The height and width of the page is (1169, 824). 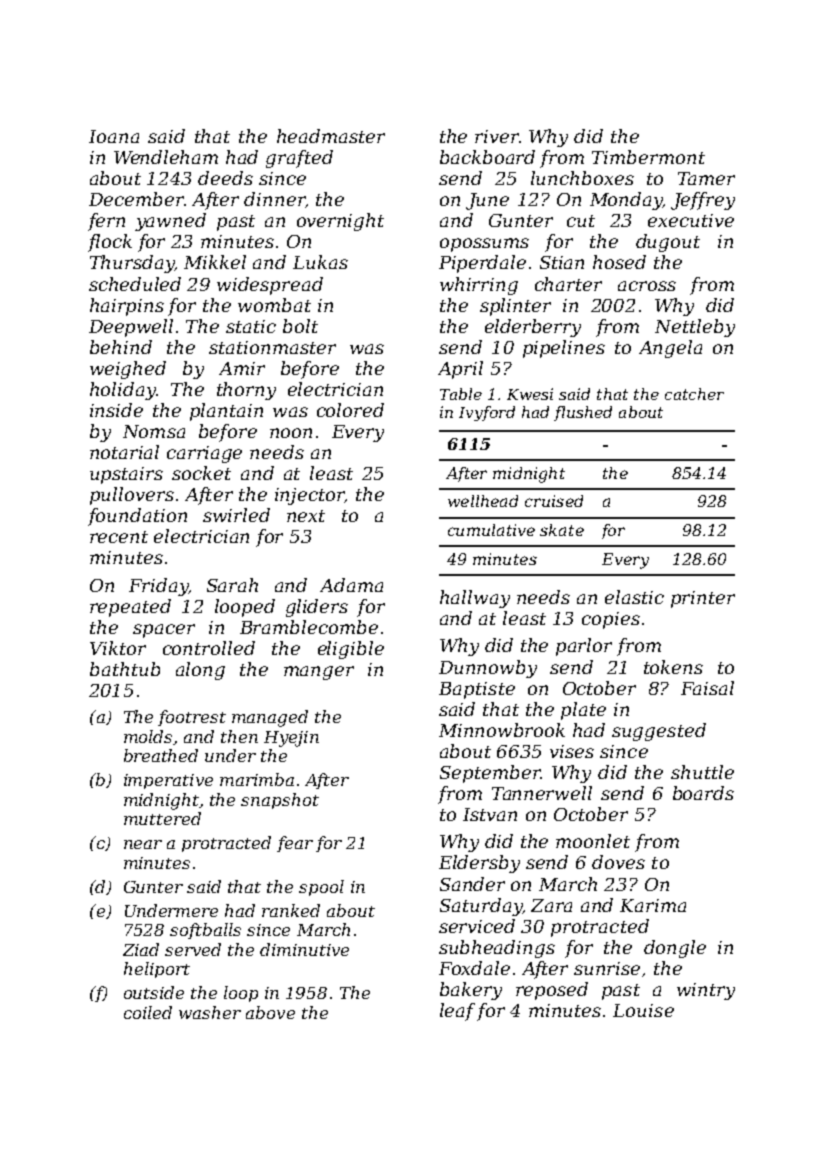 What do you see at coordinates (321, 888) in the page?
I see `spool` at bounding box center [321, 888].
